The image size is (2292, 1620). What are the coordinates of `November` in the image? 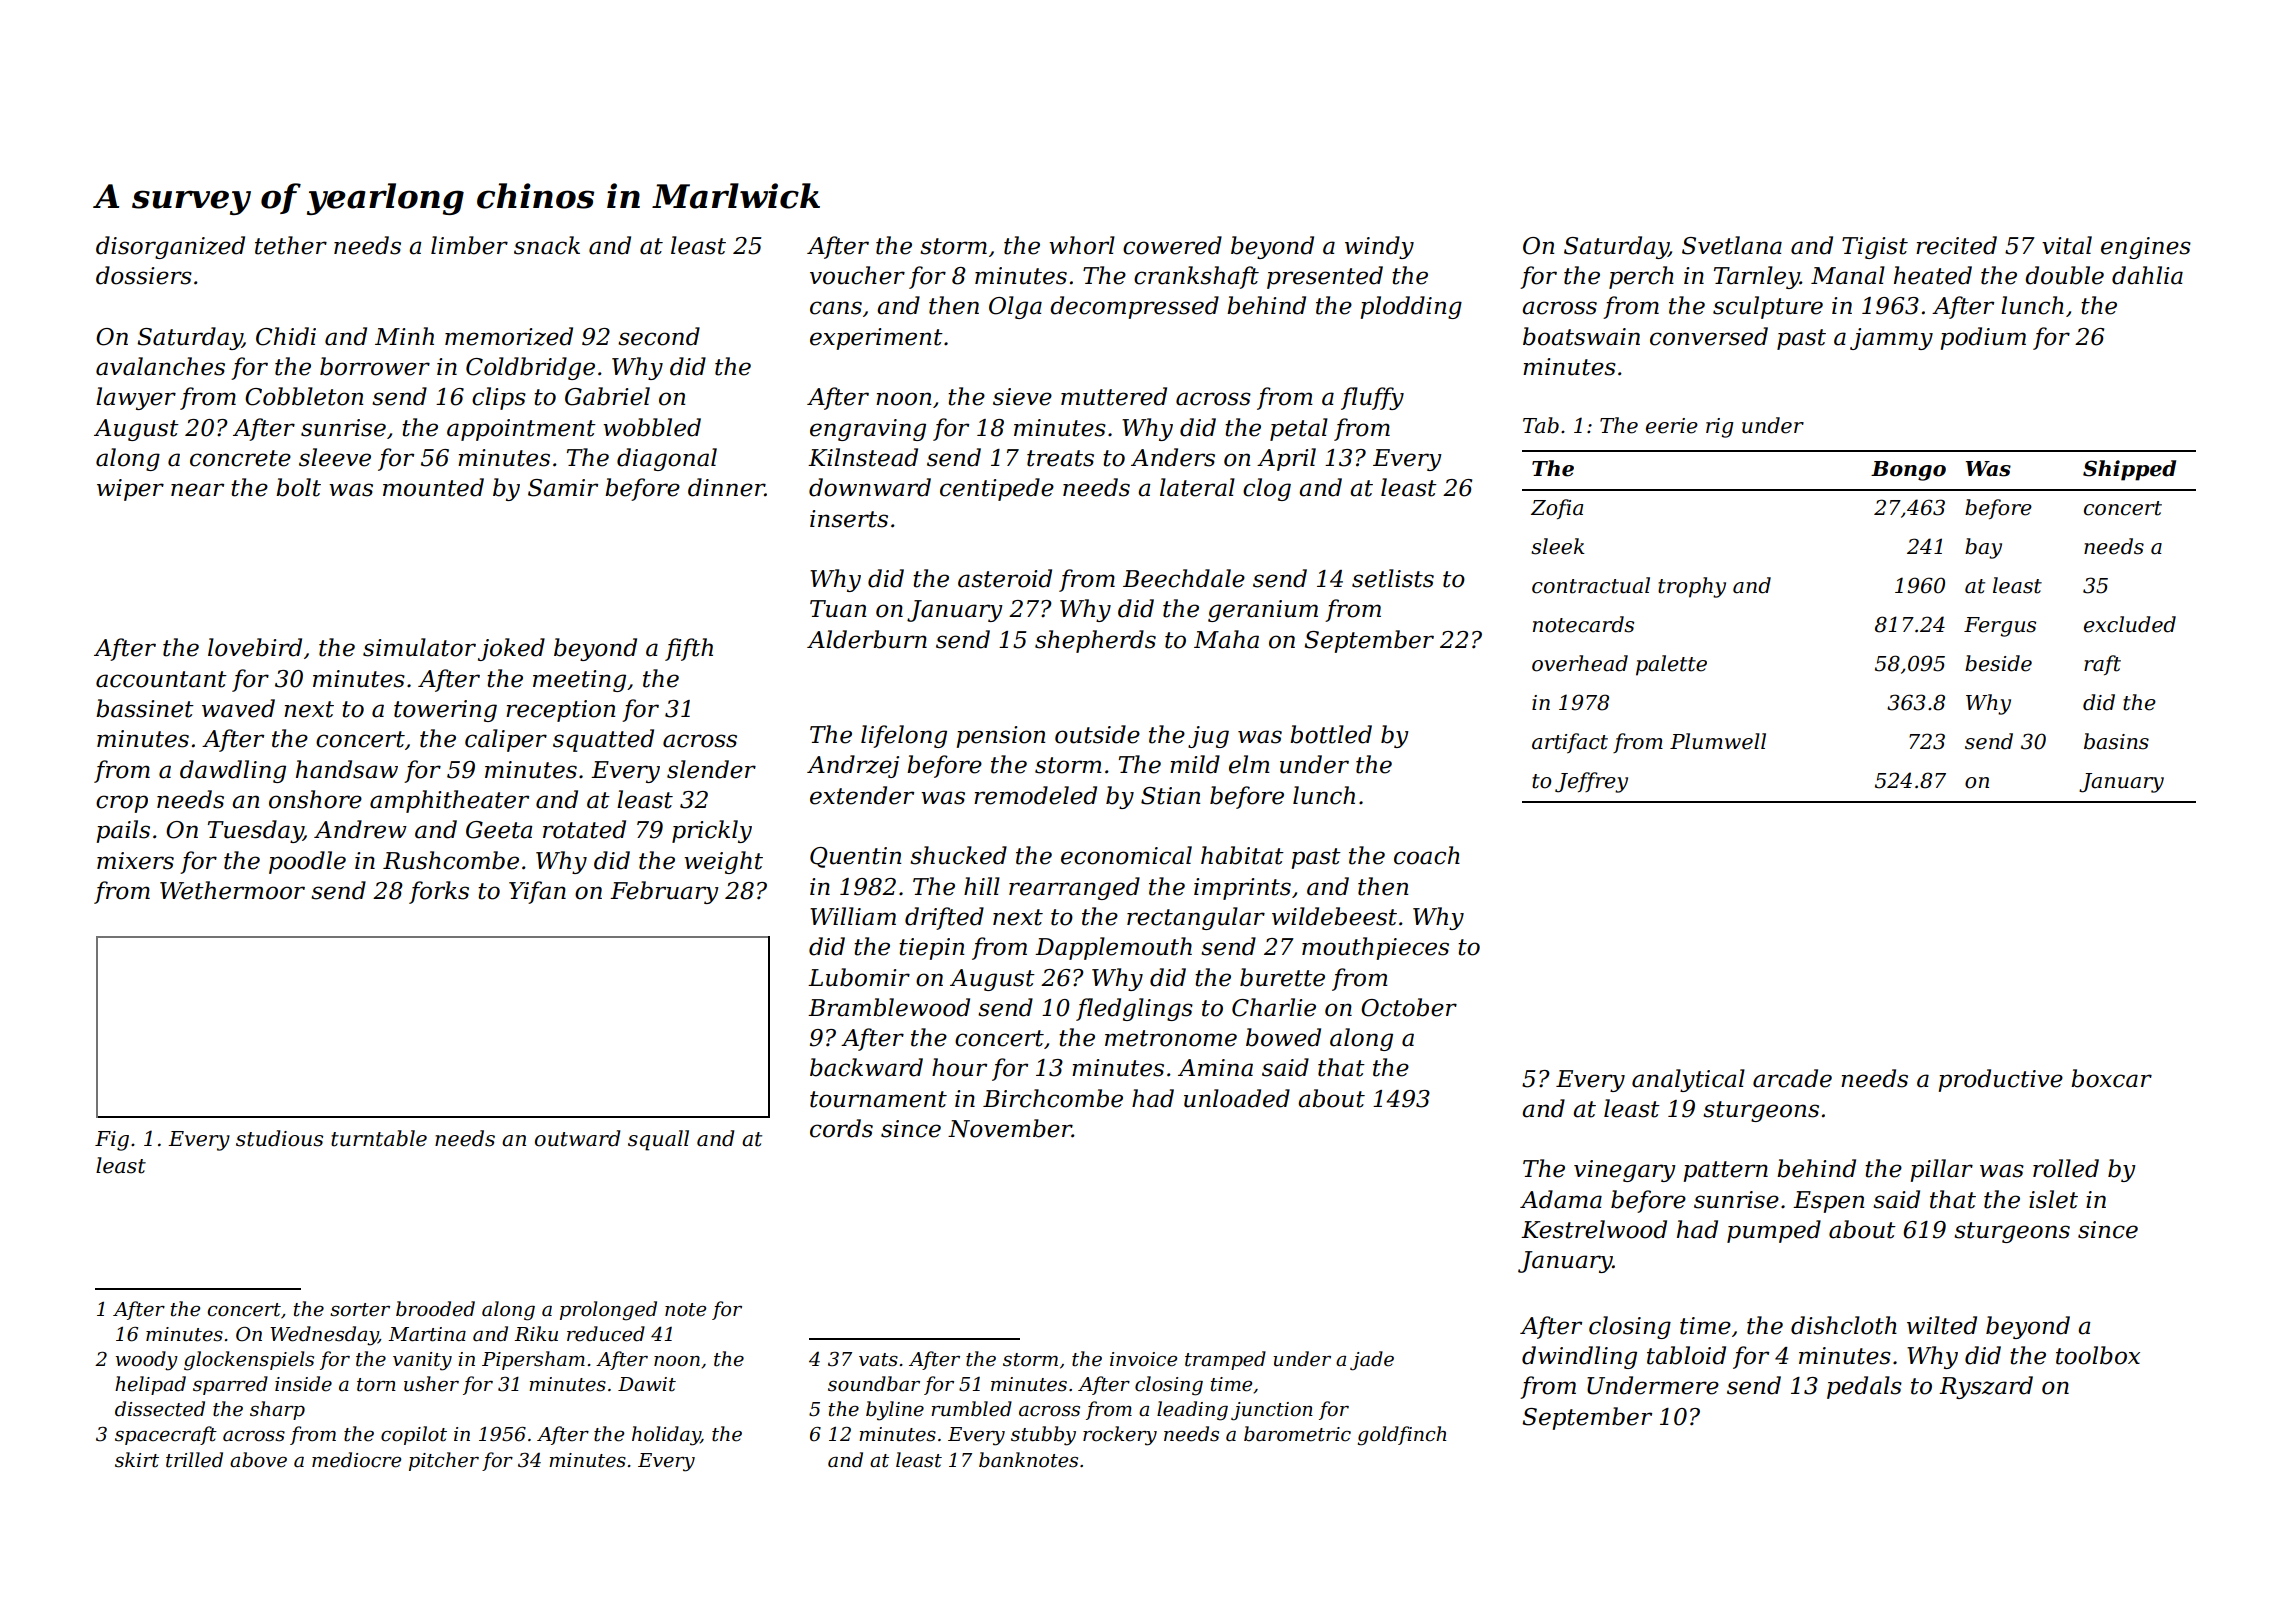 It's located at (1010, 1128).
